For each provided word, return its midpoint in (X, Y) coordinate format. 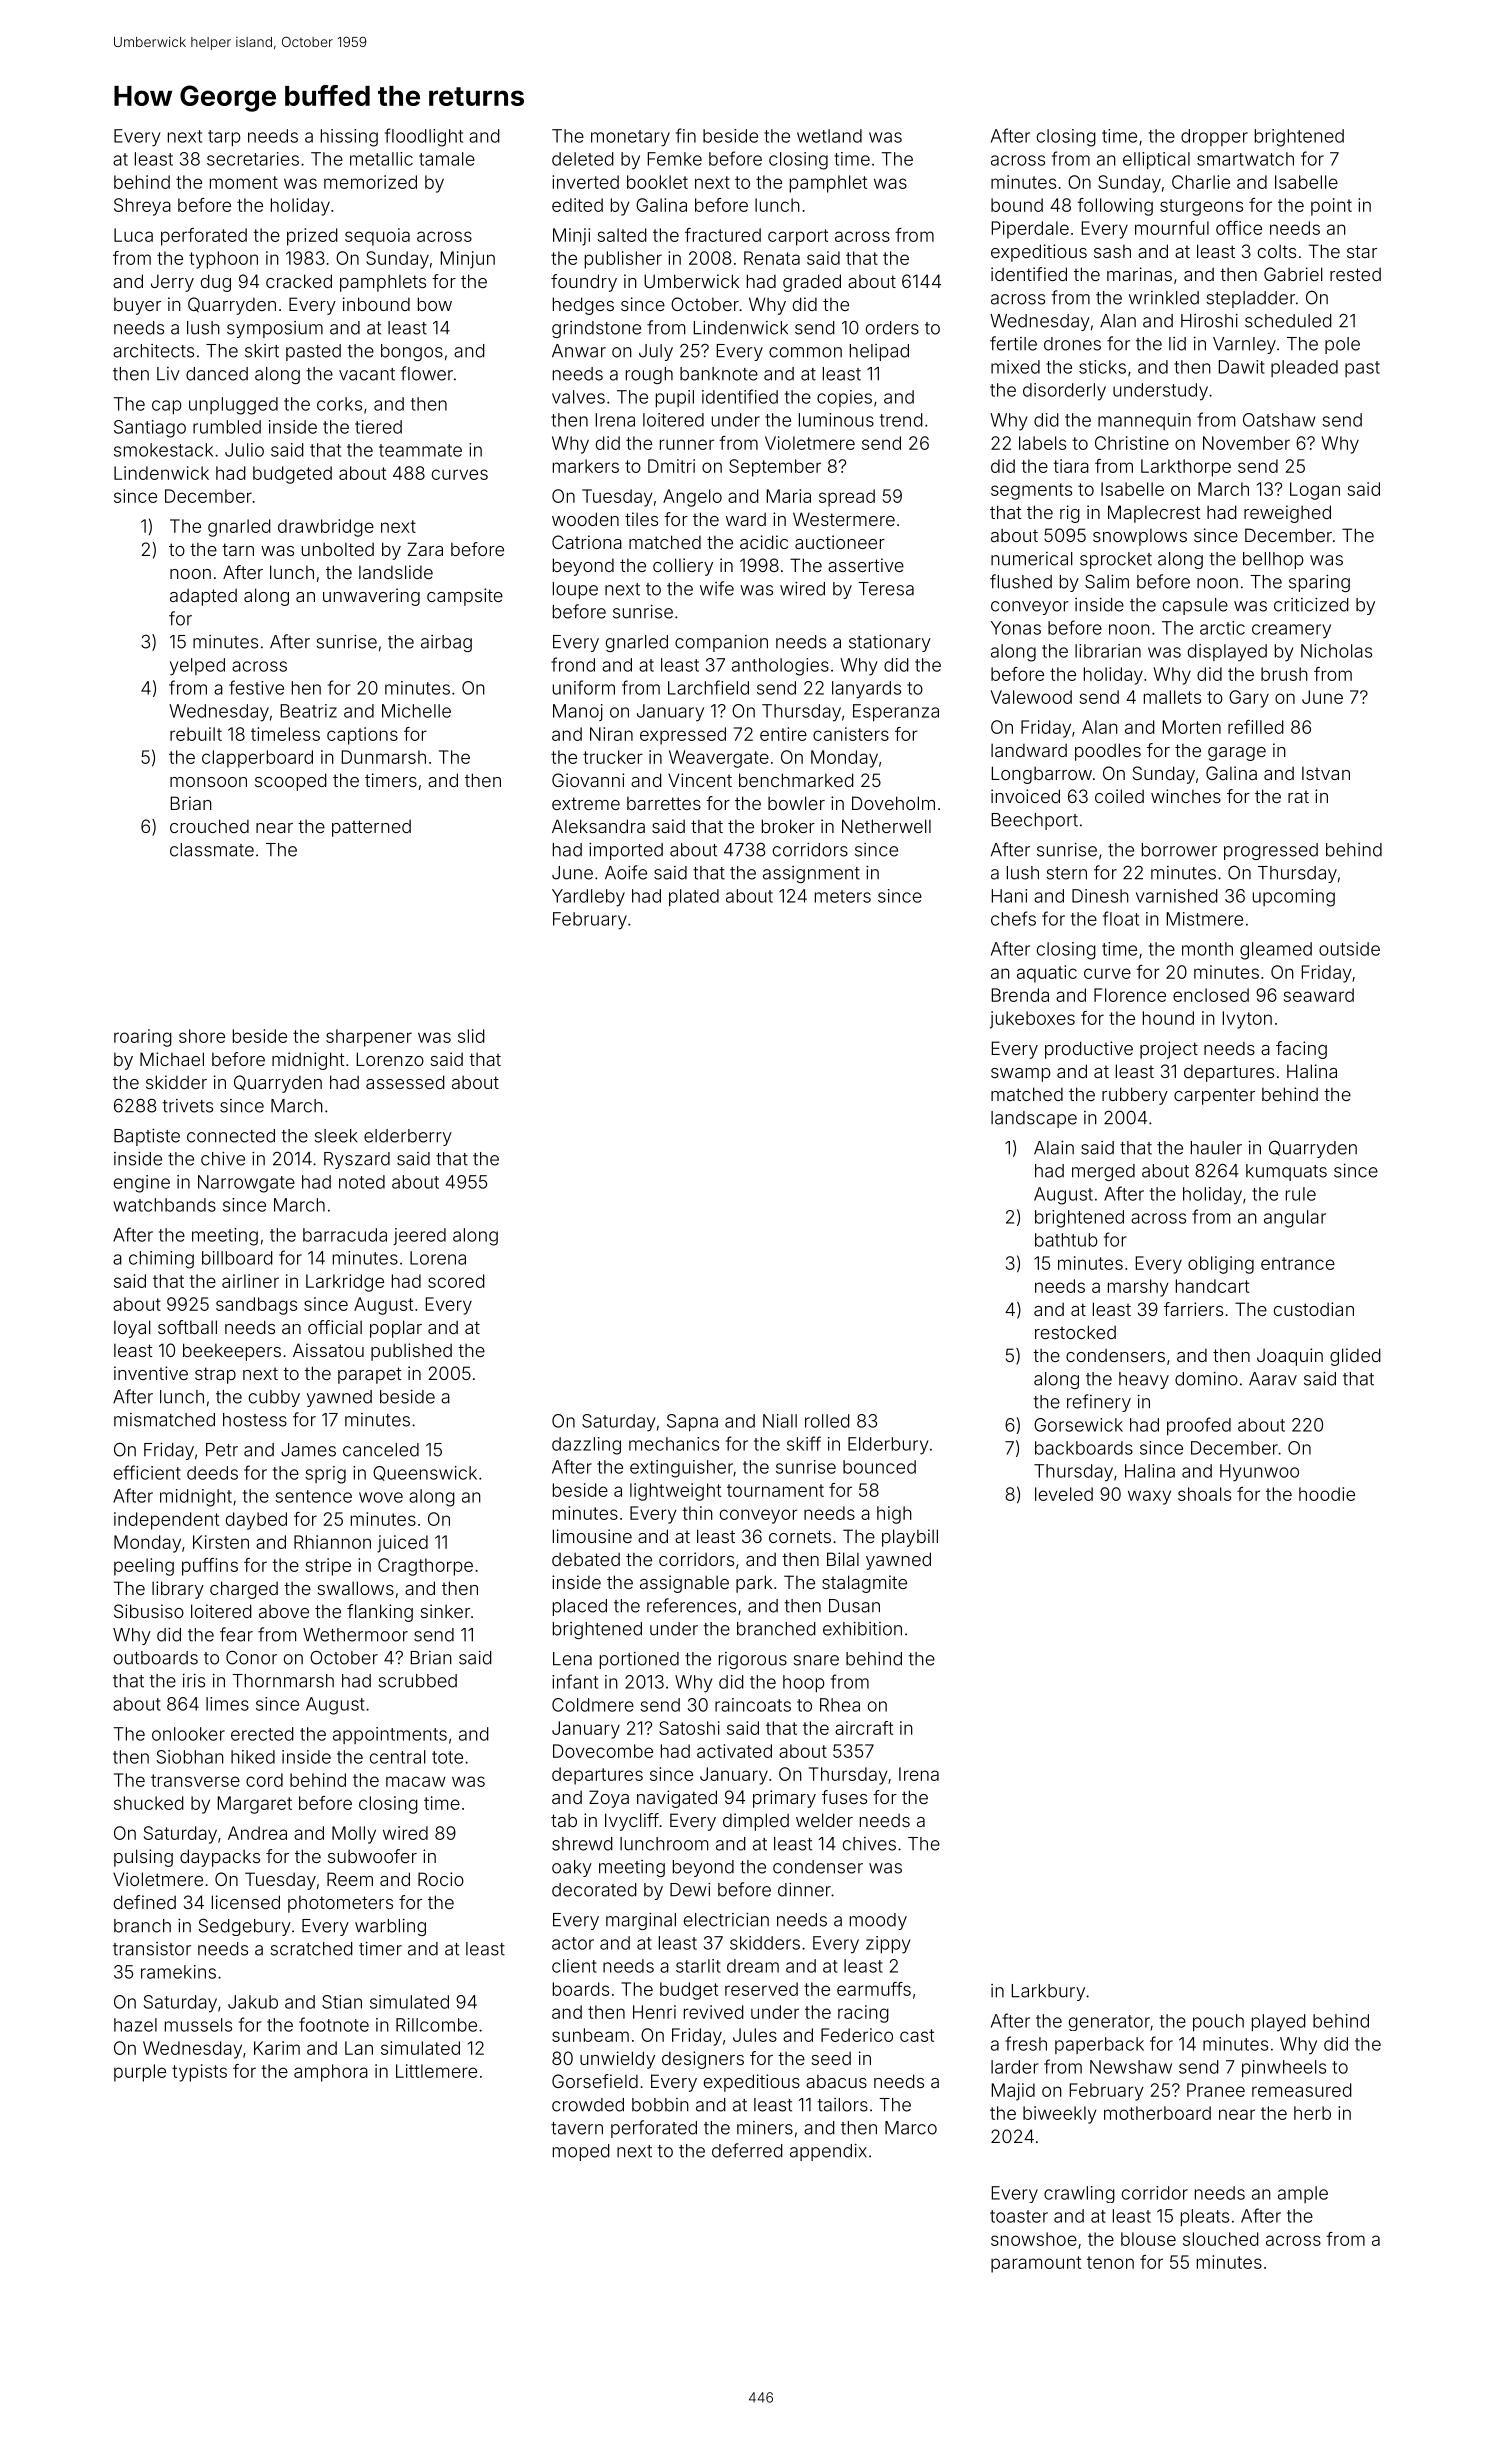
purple (140, 2073)
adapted (203, 597)
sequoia (377, 237)
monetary (630, 138)
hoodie (1327, 1494)
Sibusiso (149, 1611)
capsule (1195, 606)
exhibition (862, 1629)
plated (694, 897)
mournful (1172, 228)
